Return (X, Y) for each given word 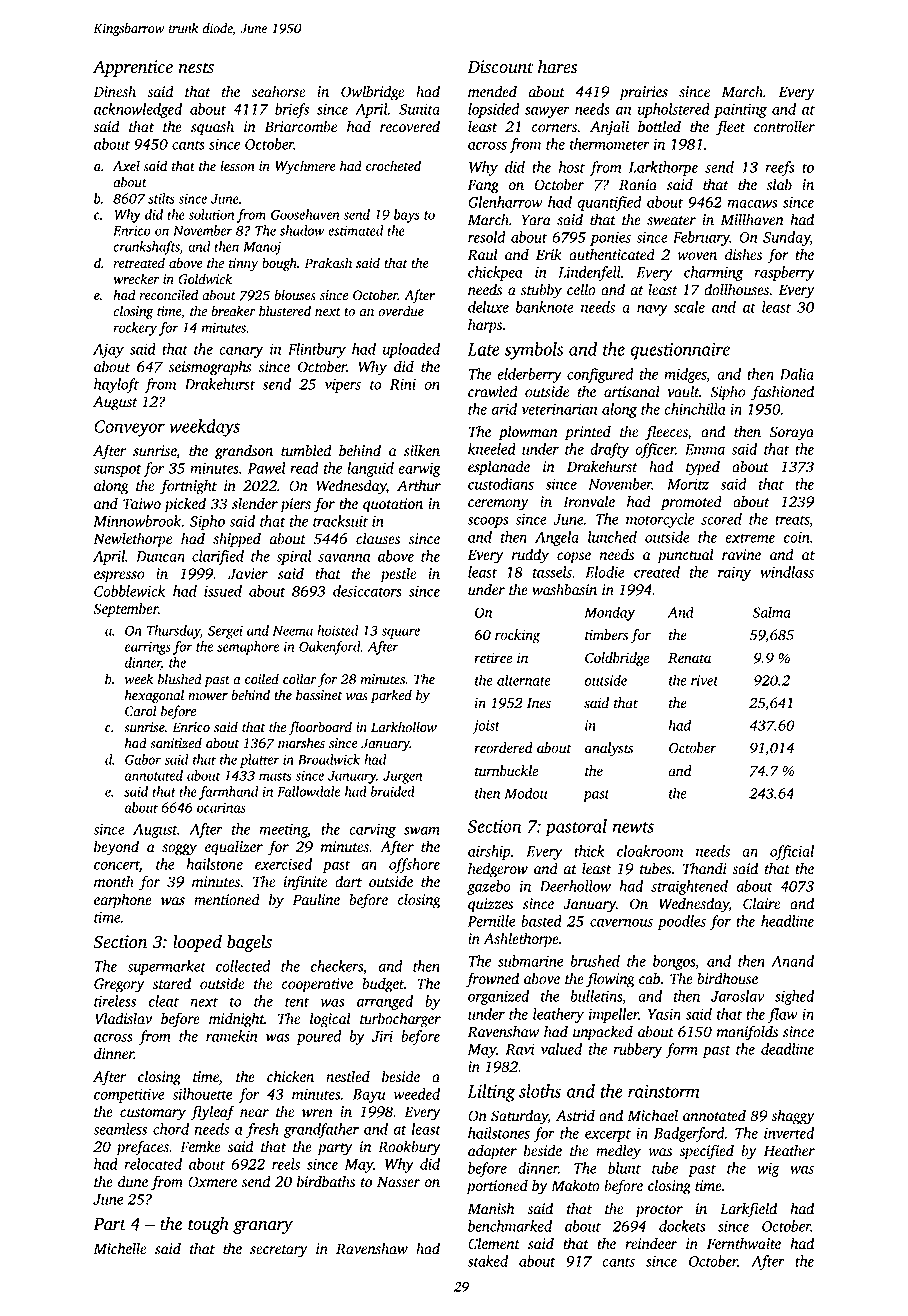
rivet (704, 680)
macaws (752, 204)
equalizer (234, 848)
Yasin (664, 1014)
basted (541, 921)
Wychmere (305, 167)
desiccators (367, 591)
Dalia (797, 374)
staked (487, 1261)
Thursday (173, 632)
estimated (355, 230)
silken (422, 450)
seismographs (210, 368)
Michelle (120, 1248)
